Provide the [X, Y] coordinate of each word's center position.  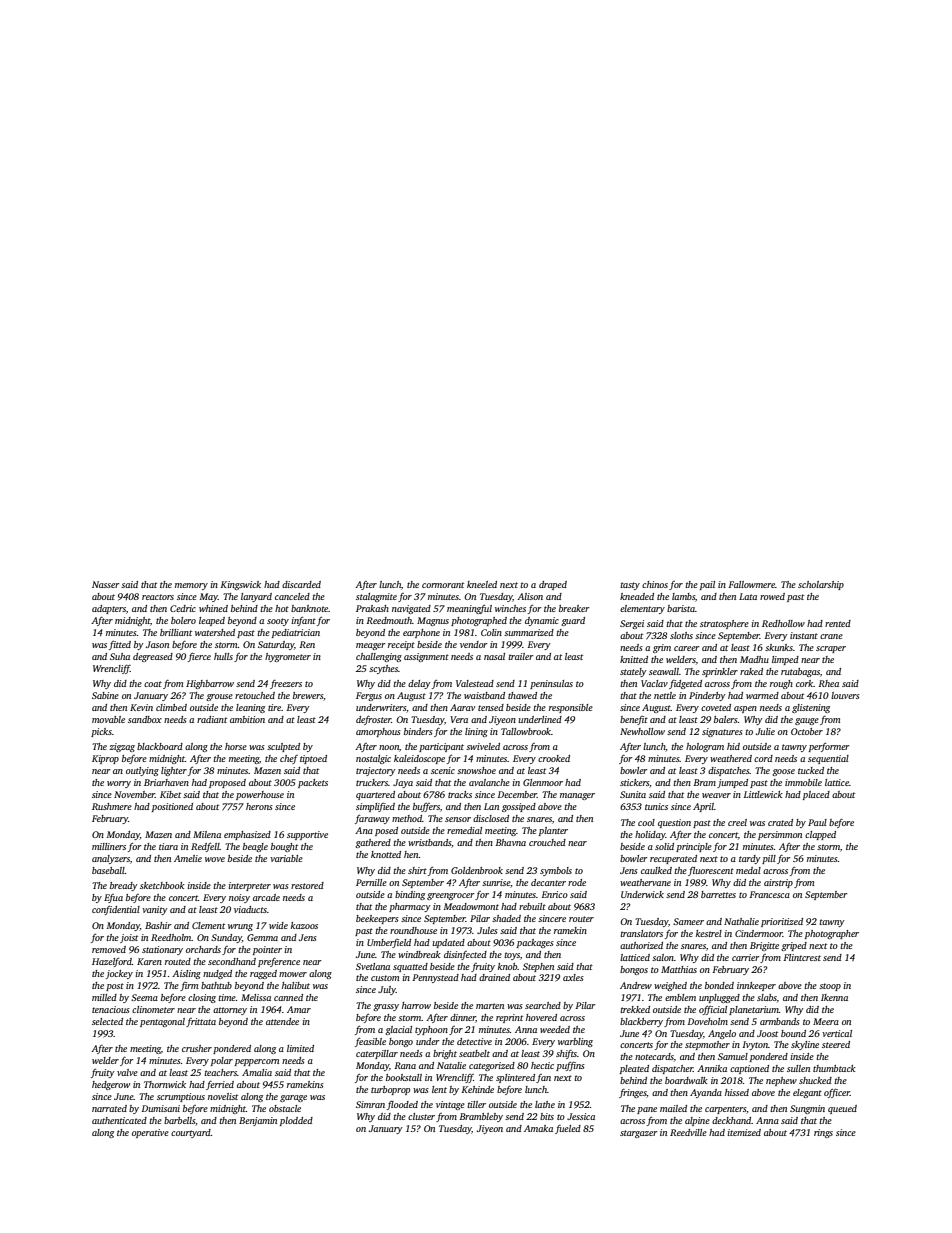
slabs [767, 997]
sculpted [283, 747]
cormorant [443, 585]
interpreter [249, 886]
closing [202, 998]
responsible [571, 708]
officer [837, 1093]
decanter [548, 882]
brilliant [176, 632]
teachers [220, 1072]
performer [829, 747]
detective [474, 1041]
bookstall [404, 1077]
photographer [832, 934]
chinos [655, 584]
